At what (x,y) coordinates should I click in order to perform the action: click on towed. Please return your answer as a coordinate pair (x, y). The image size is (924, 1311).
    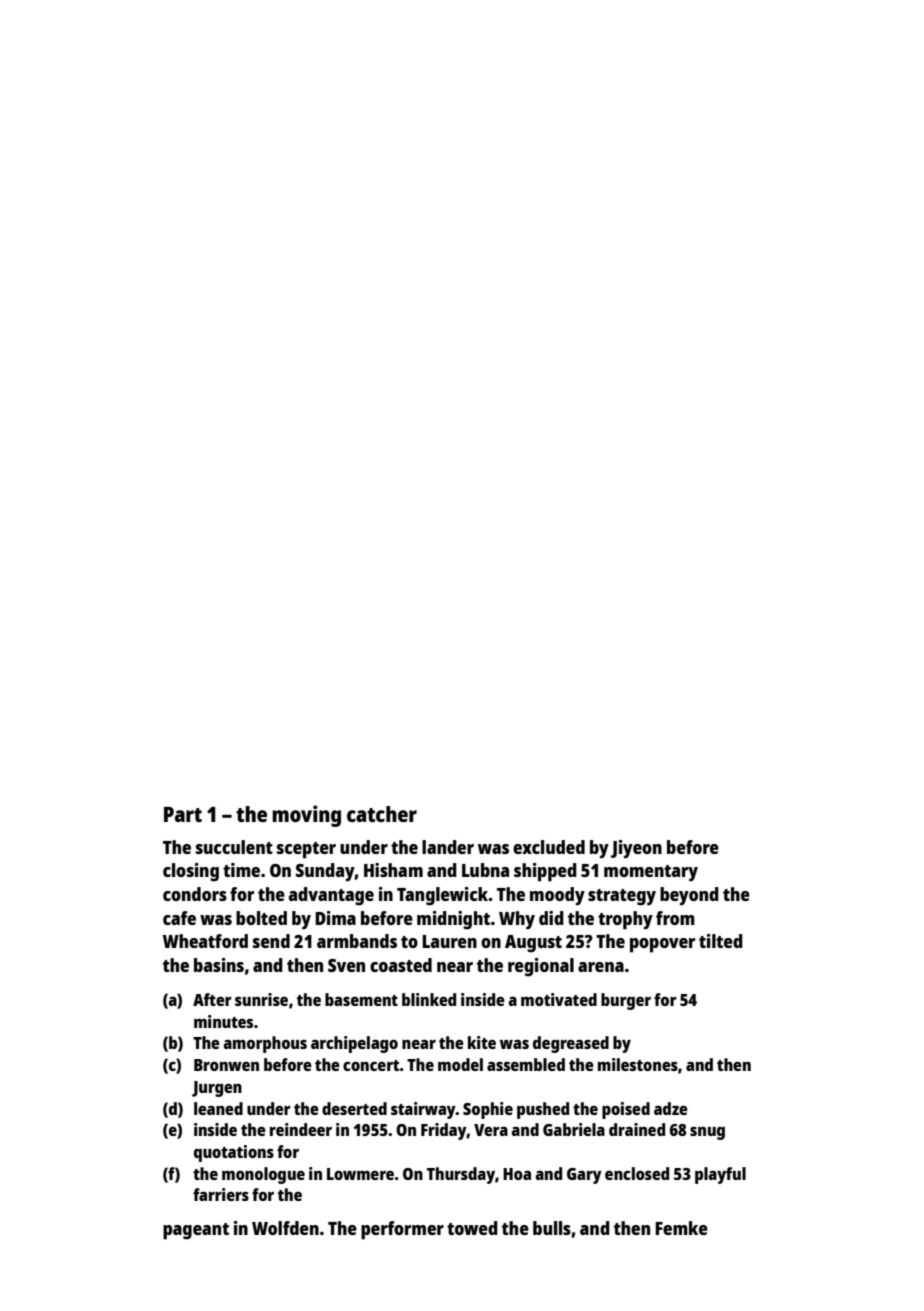
    Looking at the image, I should click on (472, 1228).
